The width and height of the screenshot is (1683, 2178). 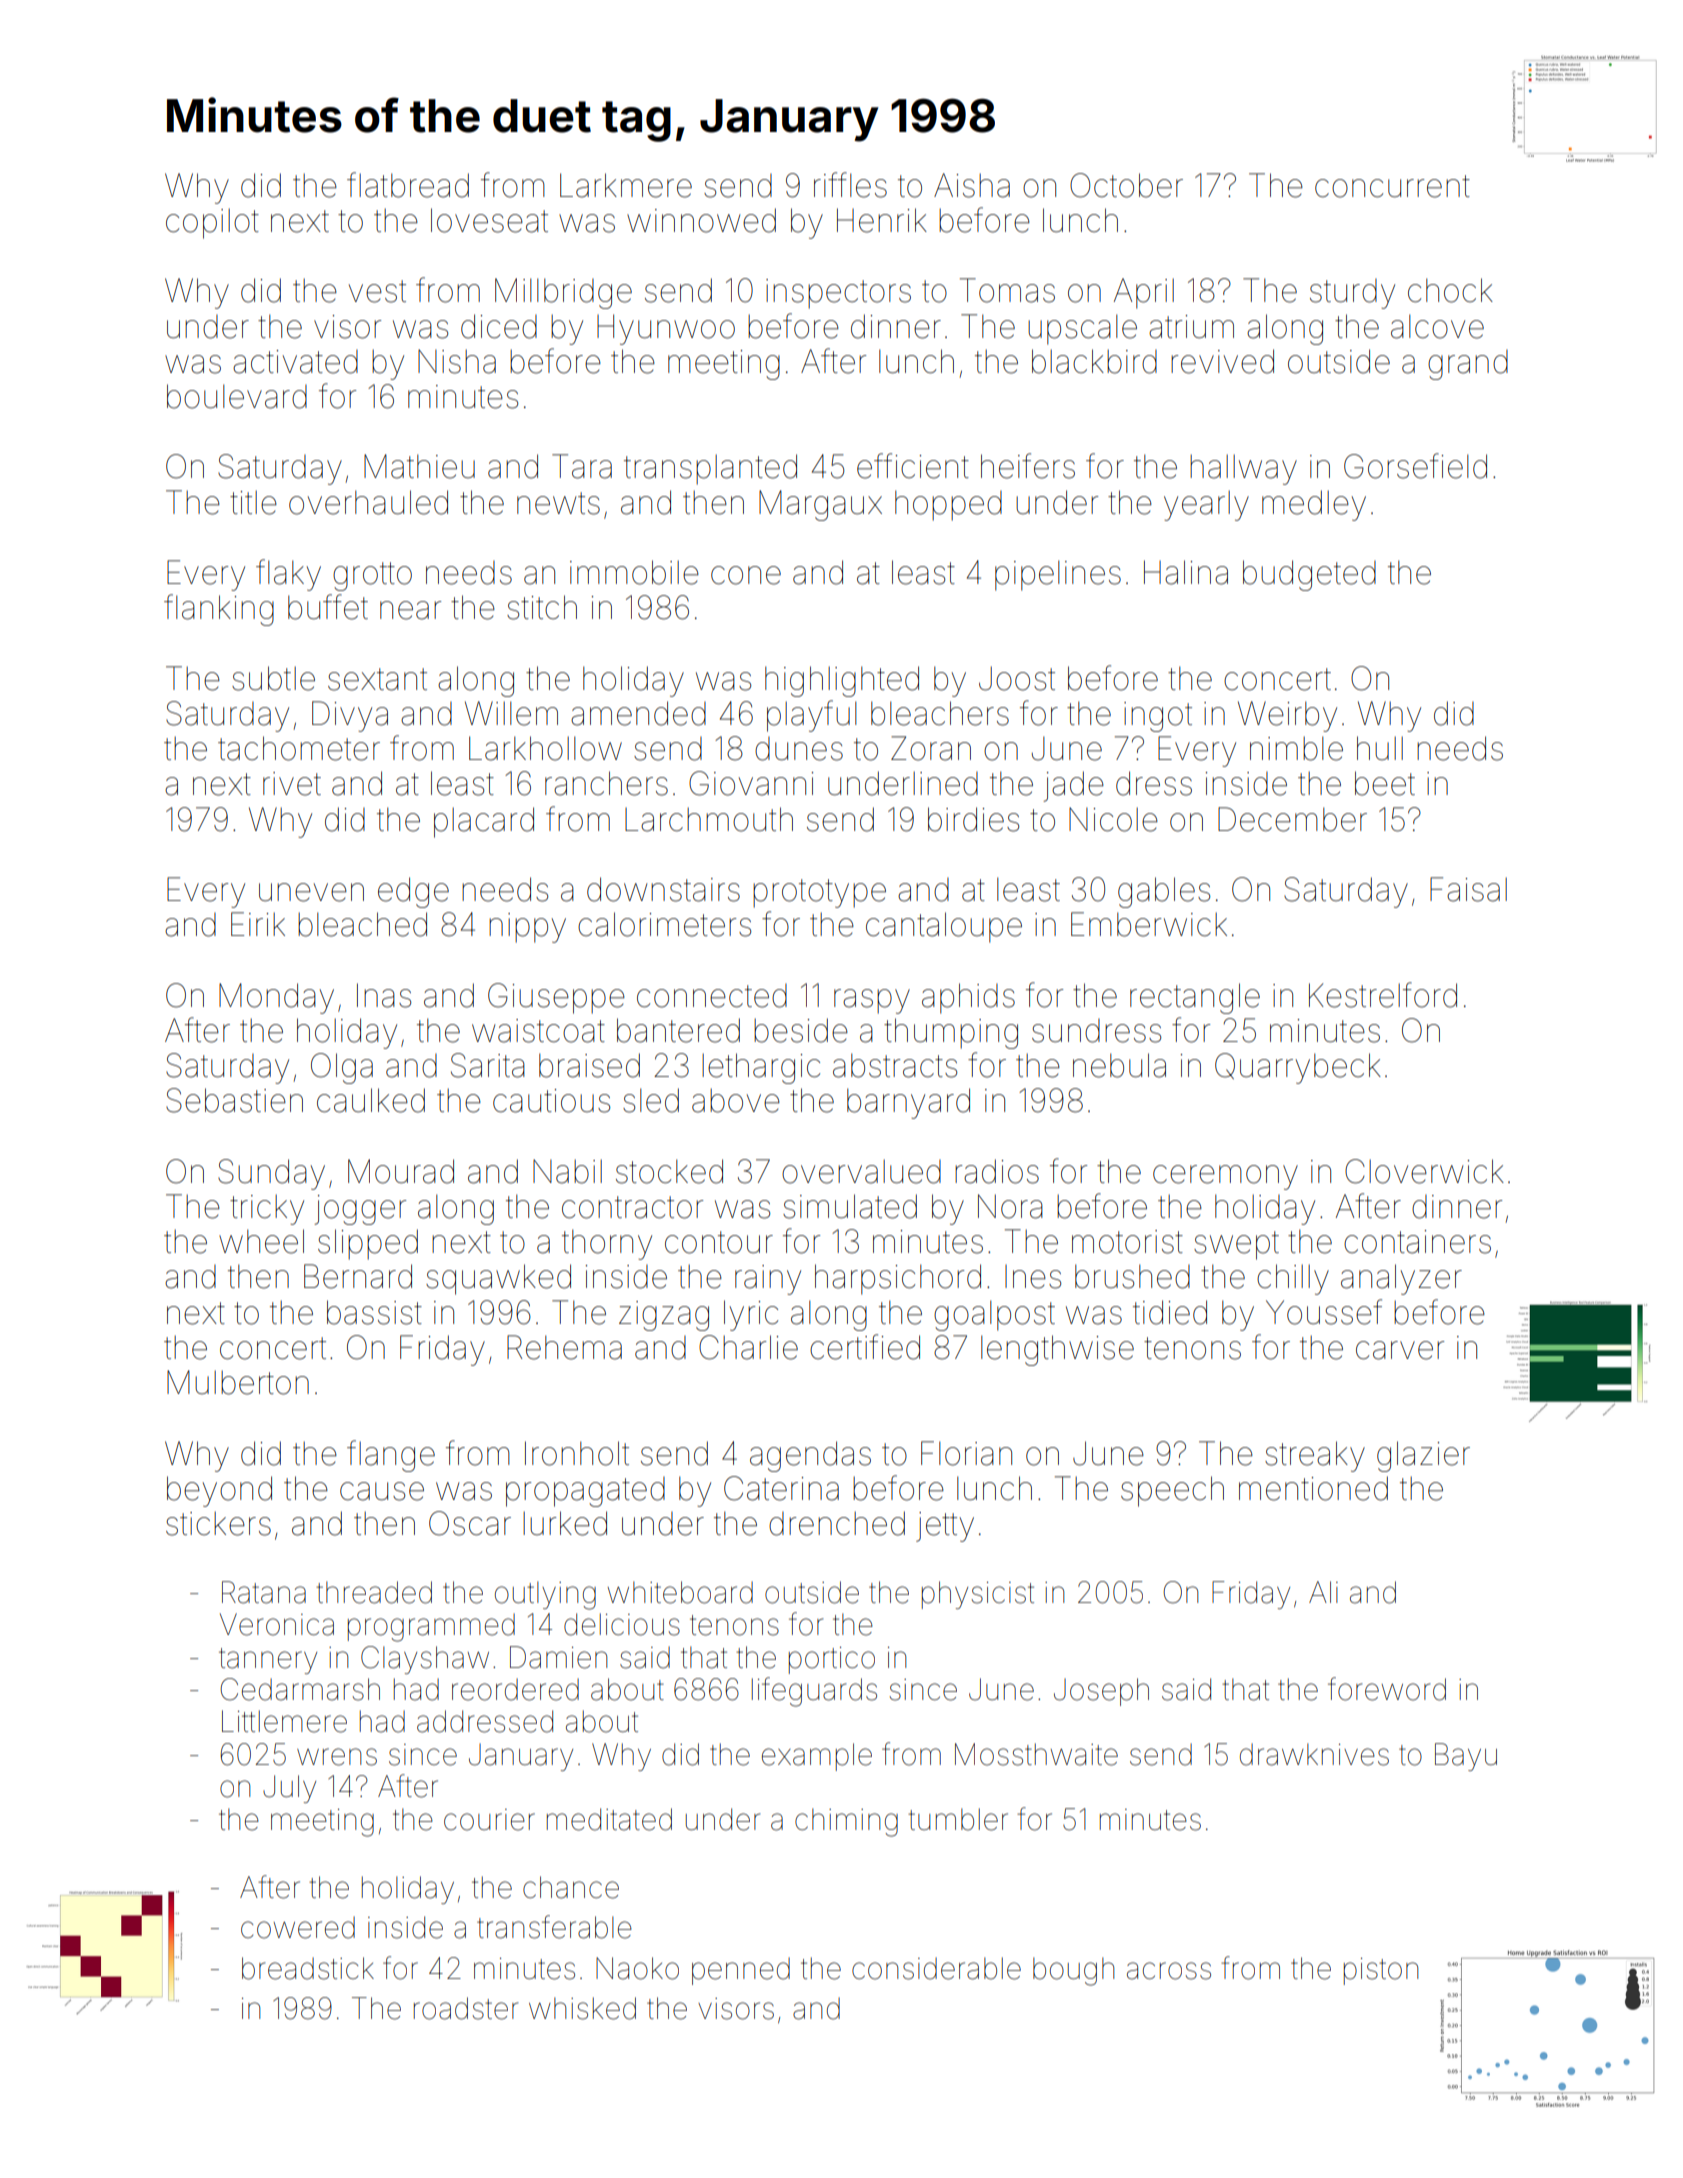 I want to click on squawked, so click(x=498, y=1279).
